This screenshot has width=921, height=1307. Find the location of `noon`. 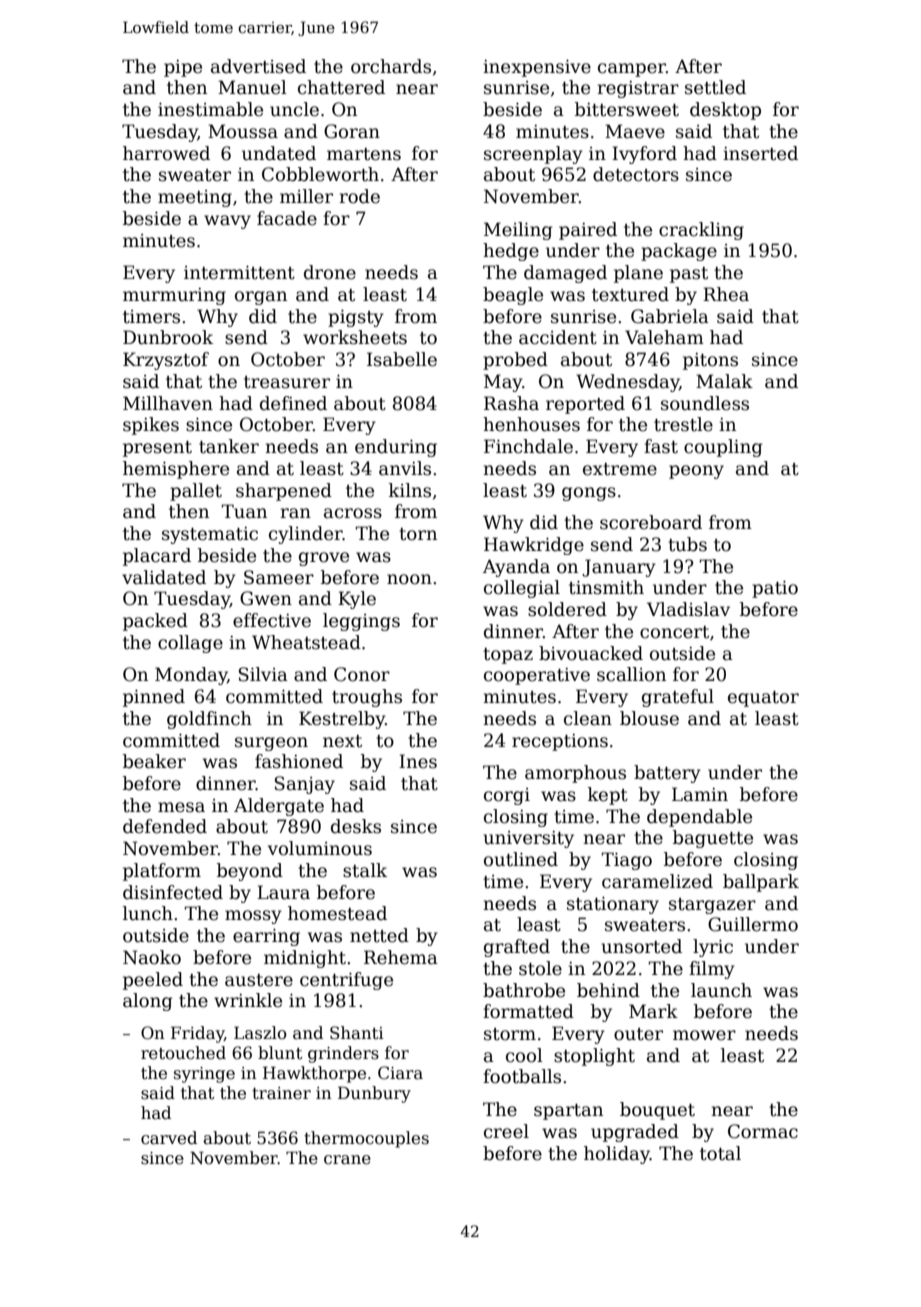

noon is located at coordinates (409, 579).
